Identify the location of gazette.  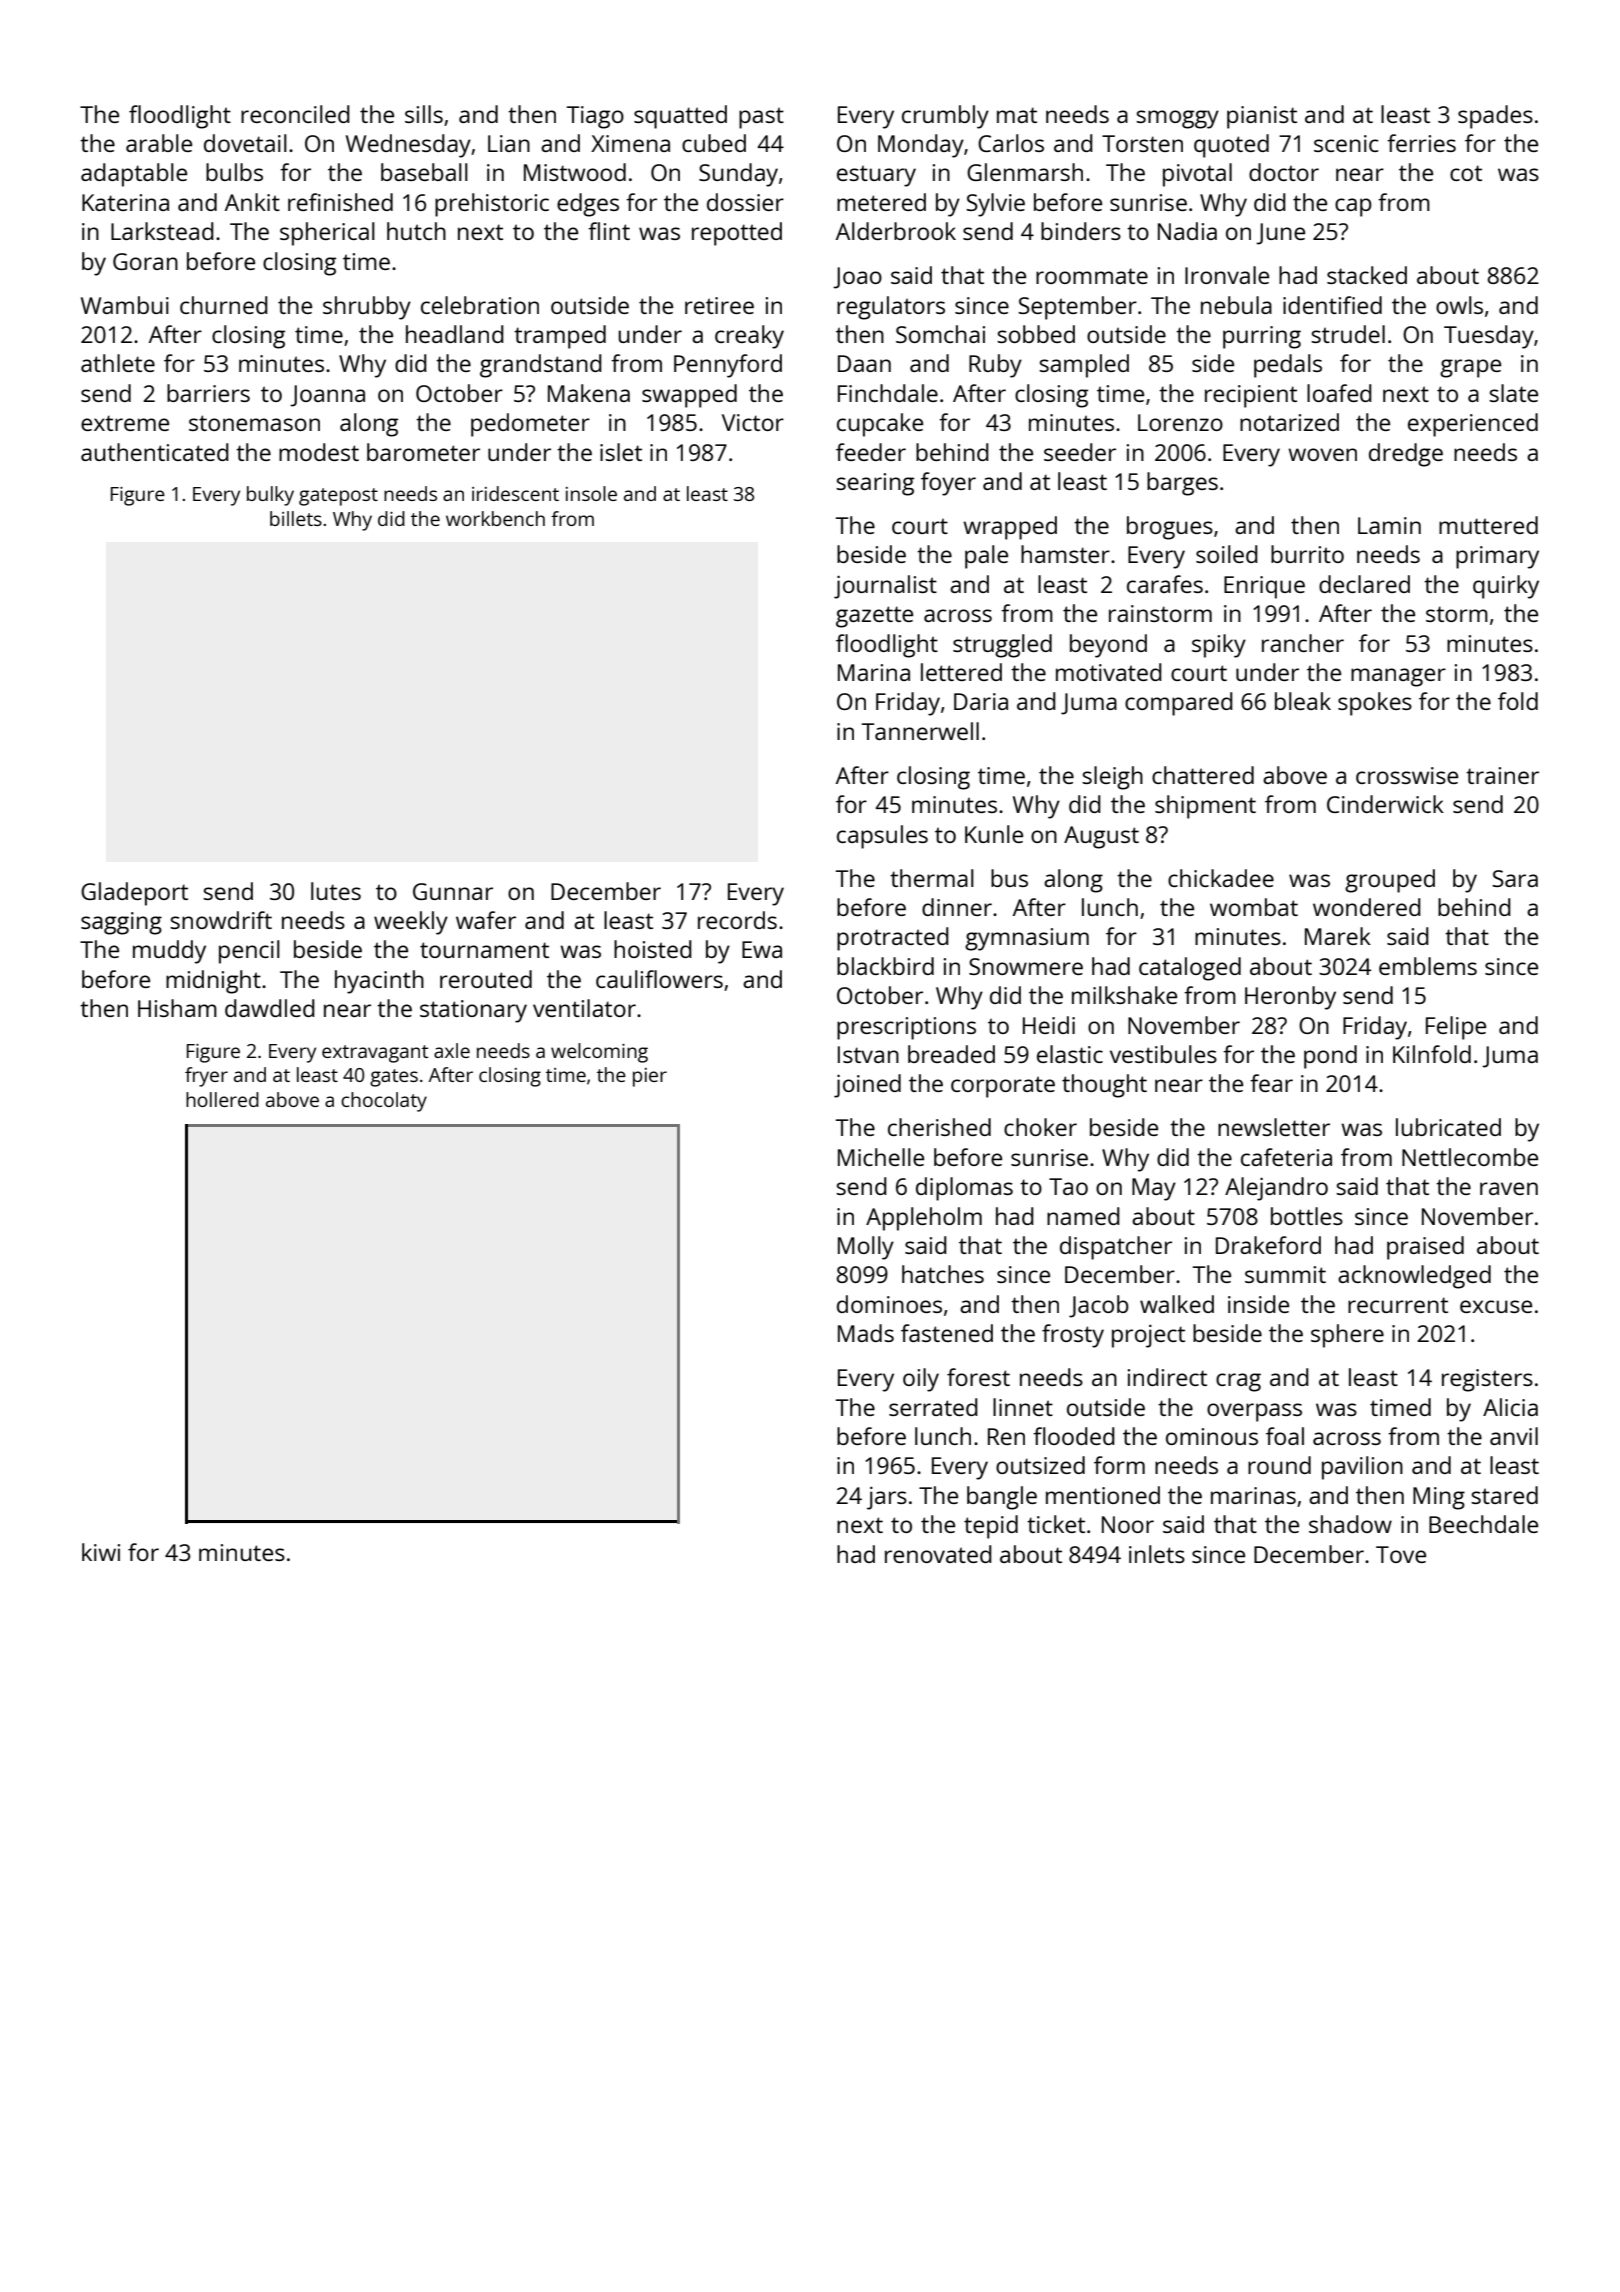
(874, 617).
